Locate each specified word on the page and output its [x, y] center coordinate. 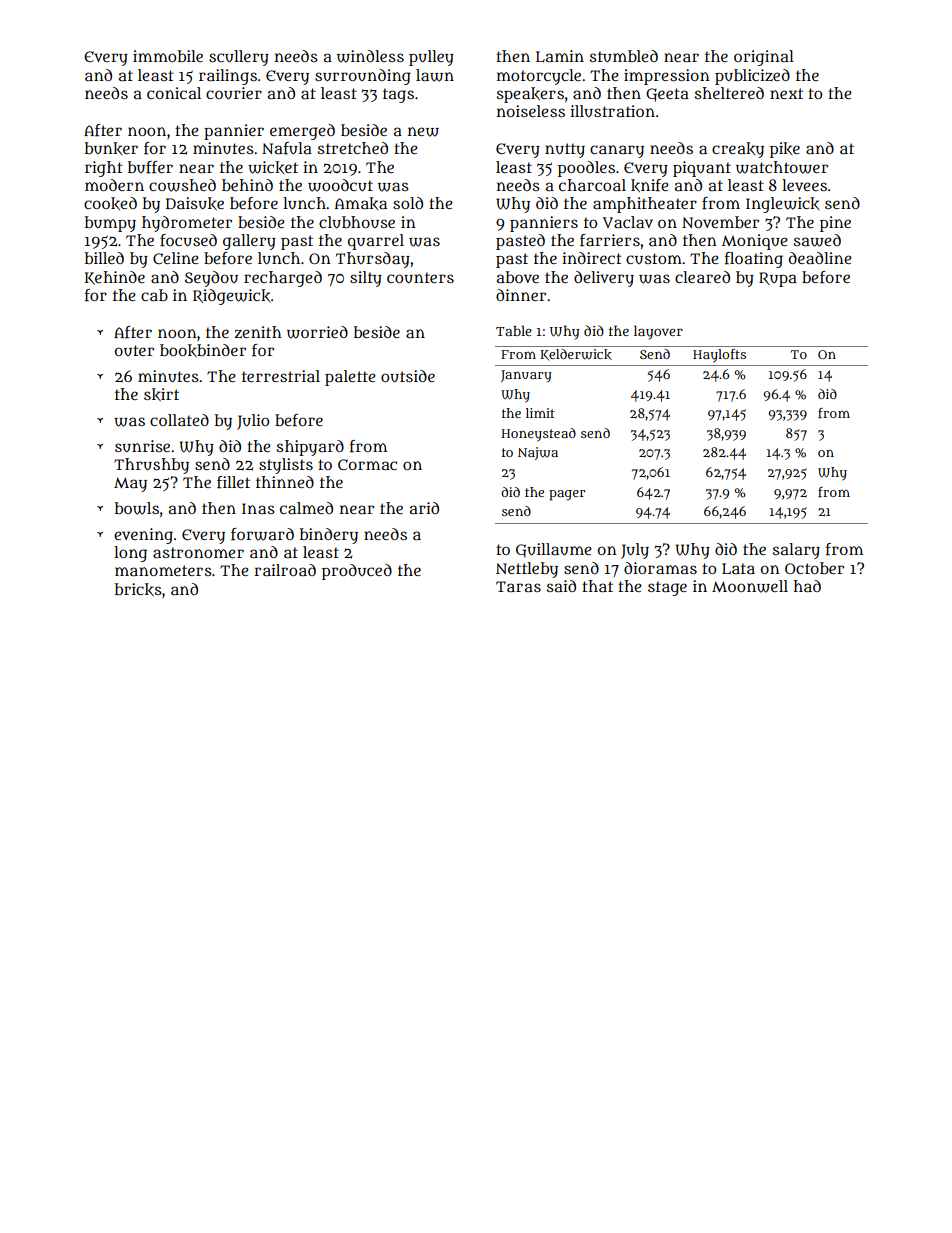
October [814, 568]
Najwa [538, 453]
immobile [168, 56]
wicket [273, 167]
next [786, 93]
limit [540, 413]
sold [408, 203]
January [526, 376]
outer [134, 350]
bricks [138, 589]
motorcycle [539, 77]
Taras [518, 586]
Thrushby [151, 466]
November [720, 222]
